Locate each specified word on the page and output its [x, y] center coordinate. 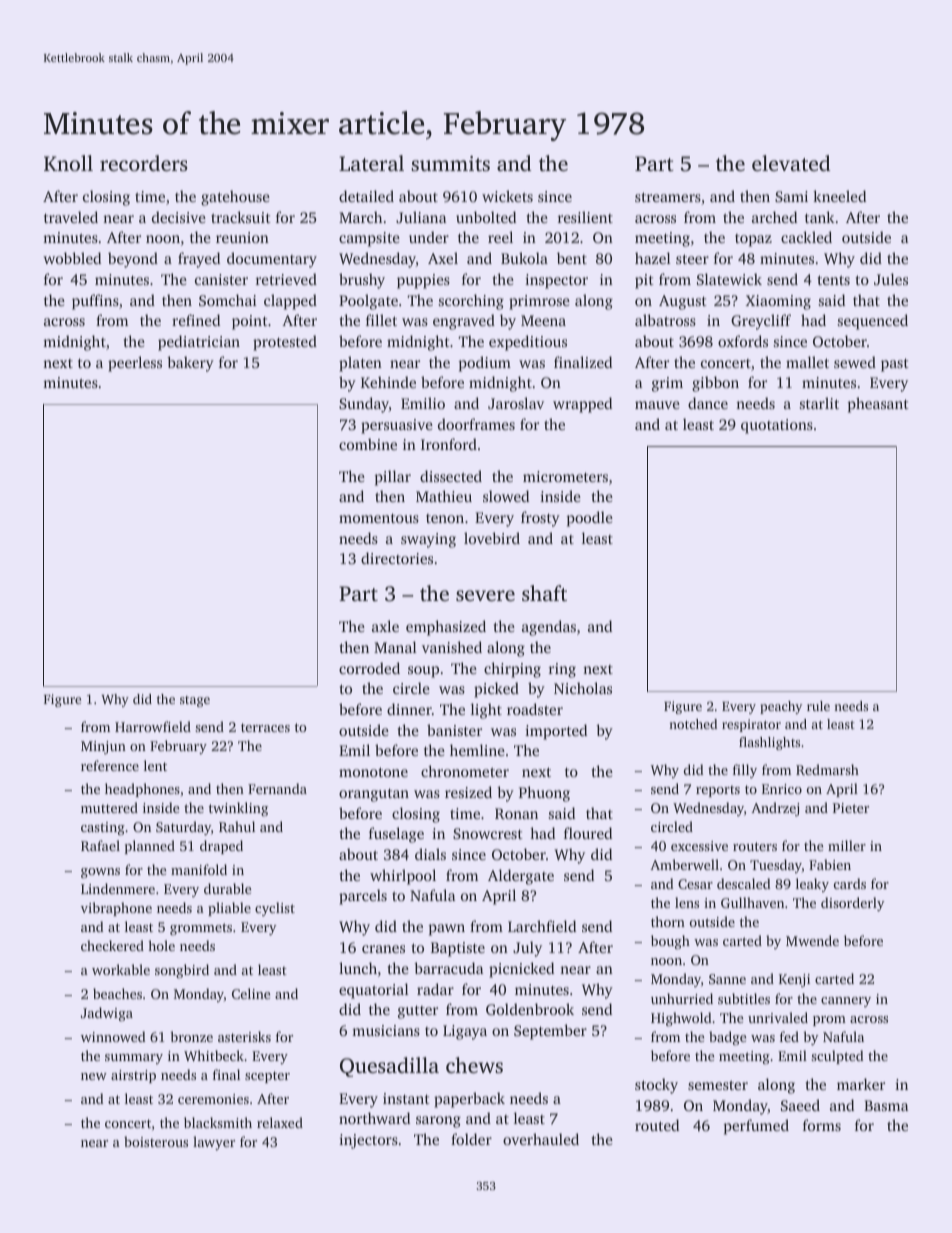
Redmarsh [827, 769]
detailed [366, 196]
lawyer [214, 1143]
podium [485, 364]
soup [423, 672]
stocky [656, 1086]
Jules [891, 279]
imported [556, 732]
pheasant [878, 405]
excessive [699, 846]
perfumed [756, 1127]
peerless [135, 364]
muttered [109, 807]
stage [195, 701]
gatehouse [235, 198]
